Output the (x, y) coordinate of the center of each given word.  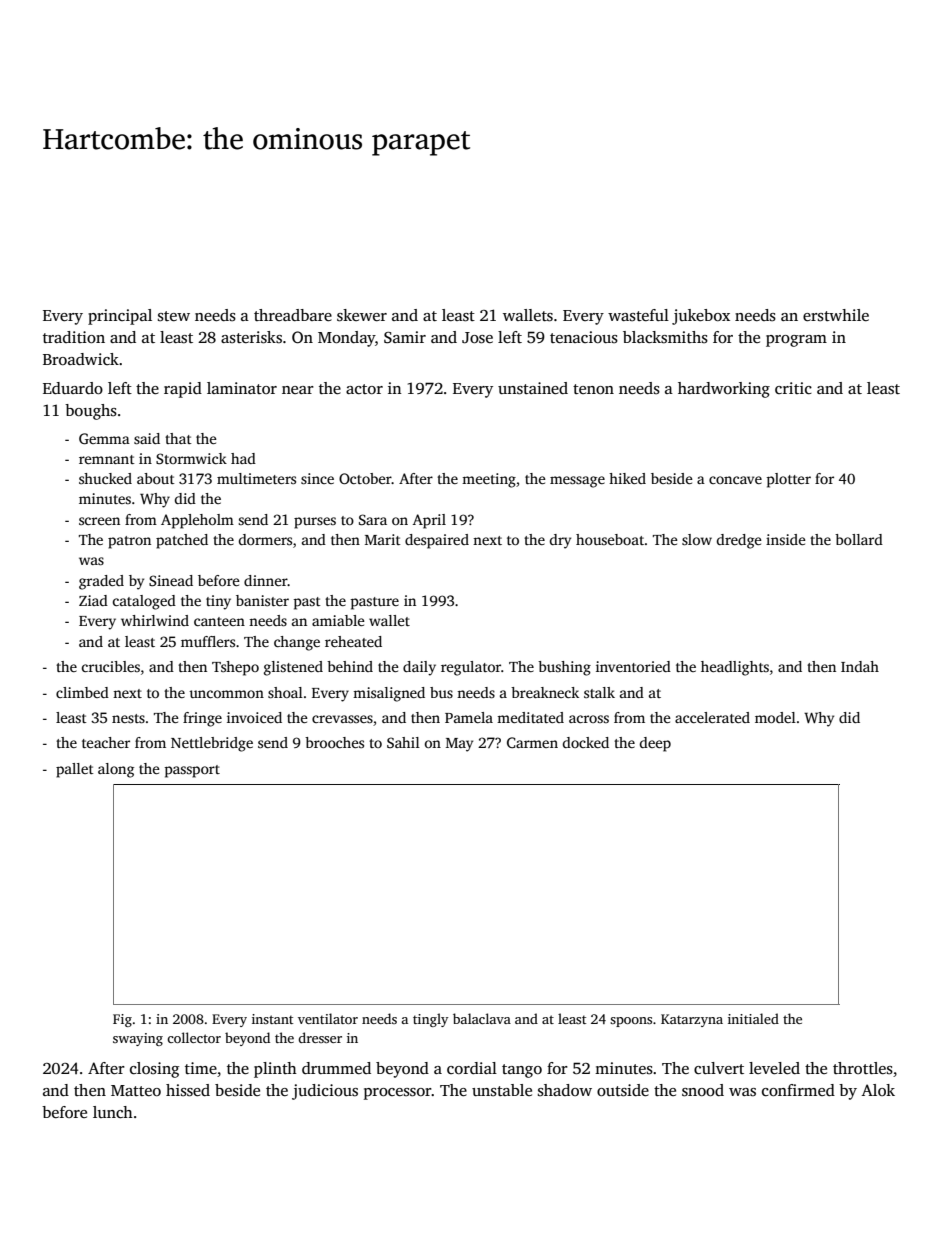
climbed (82, 692)
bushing (564, 668)
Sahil (403, 742)
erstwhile (836, 315)
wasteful (638, 315)
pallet (75, 770)
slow (697, 539)
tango (522, 1071)
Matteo (136, 1090)
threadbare (293, 315)
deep (655, 744)
